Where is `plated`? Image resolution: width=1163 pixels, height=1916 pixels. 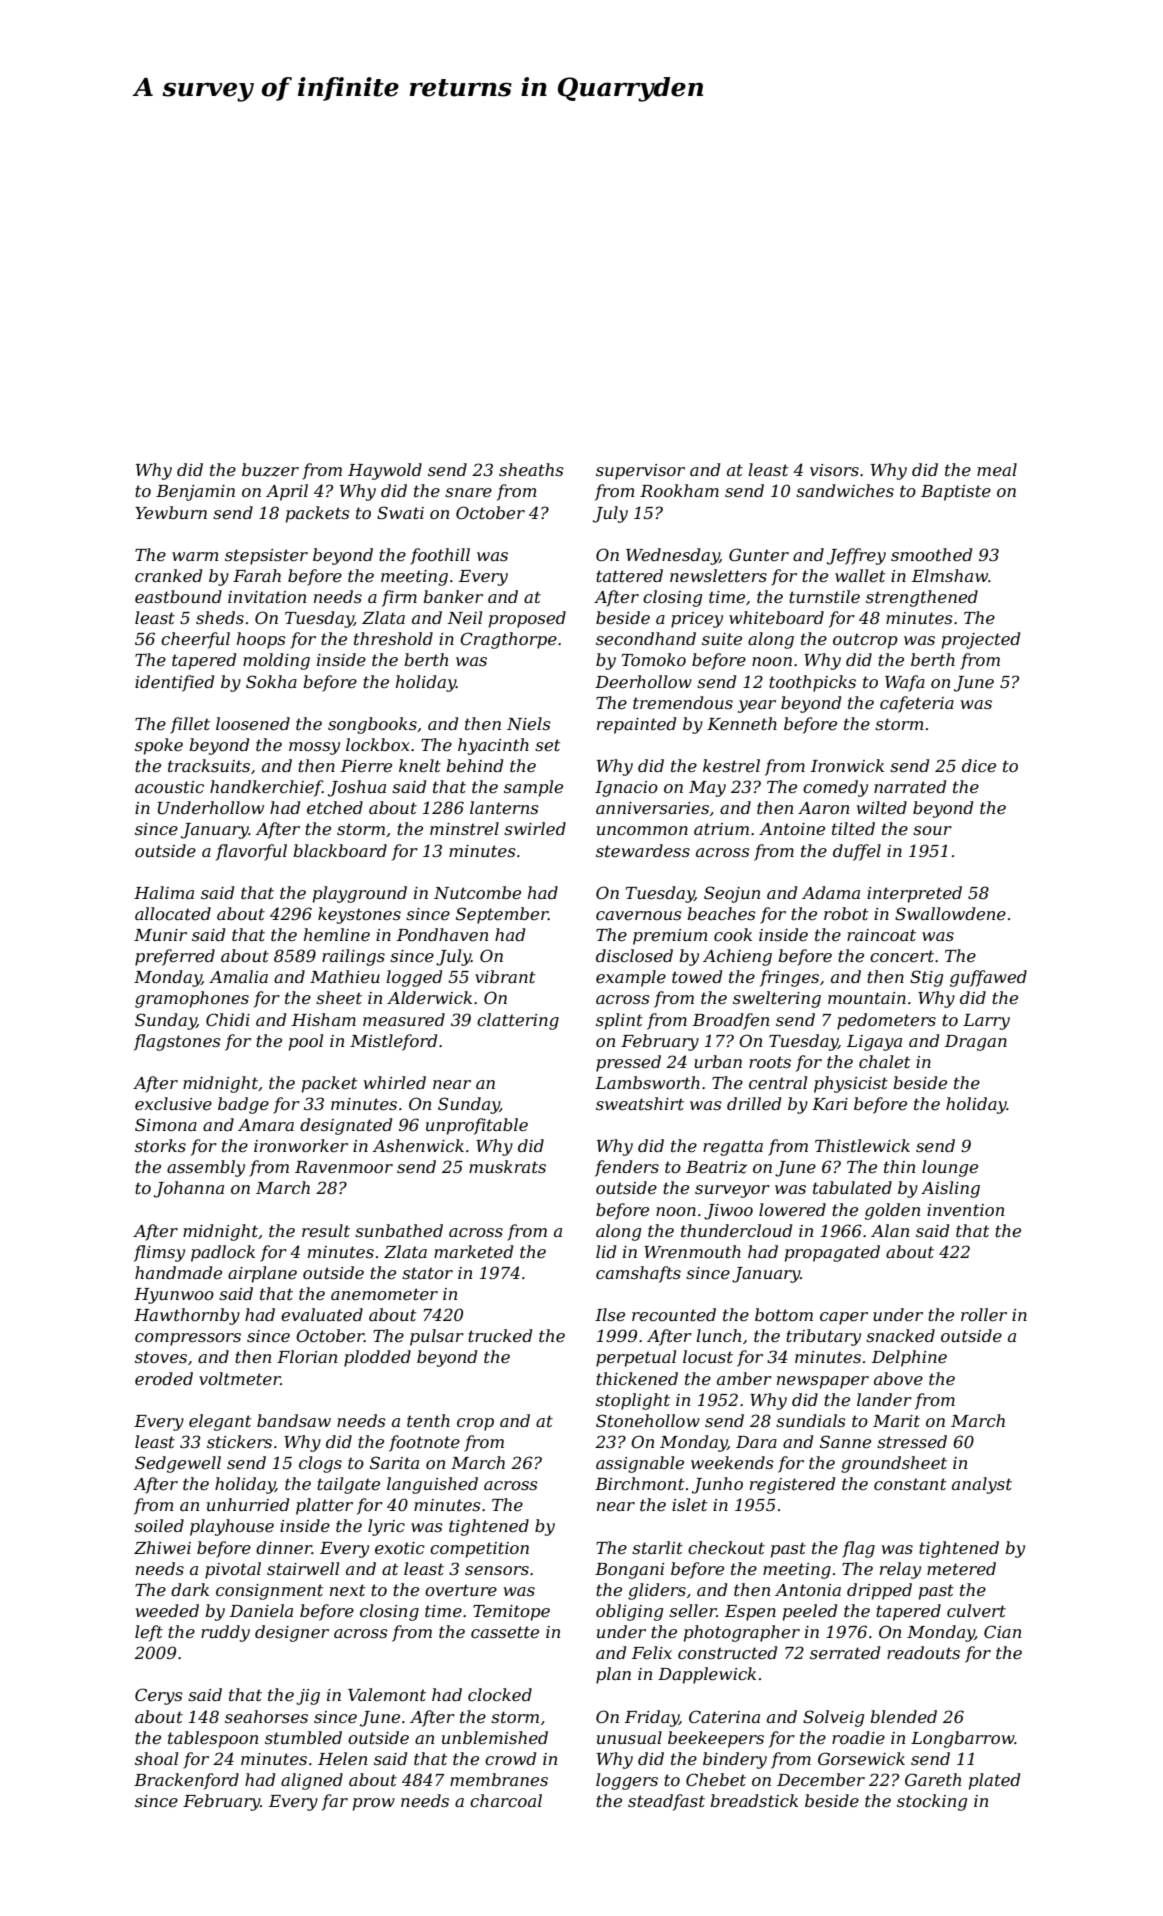 plated is located at coordinates (994, 1781).
